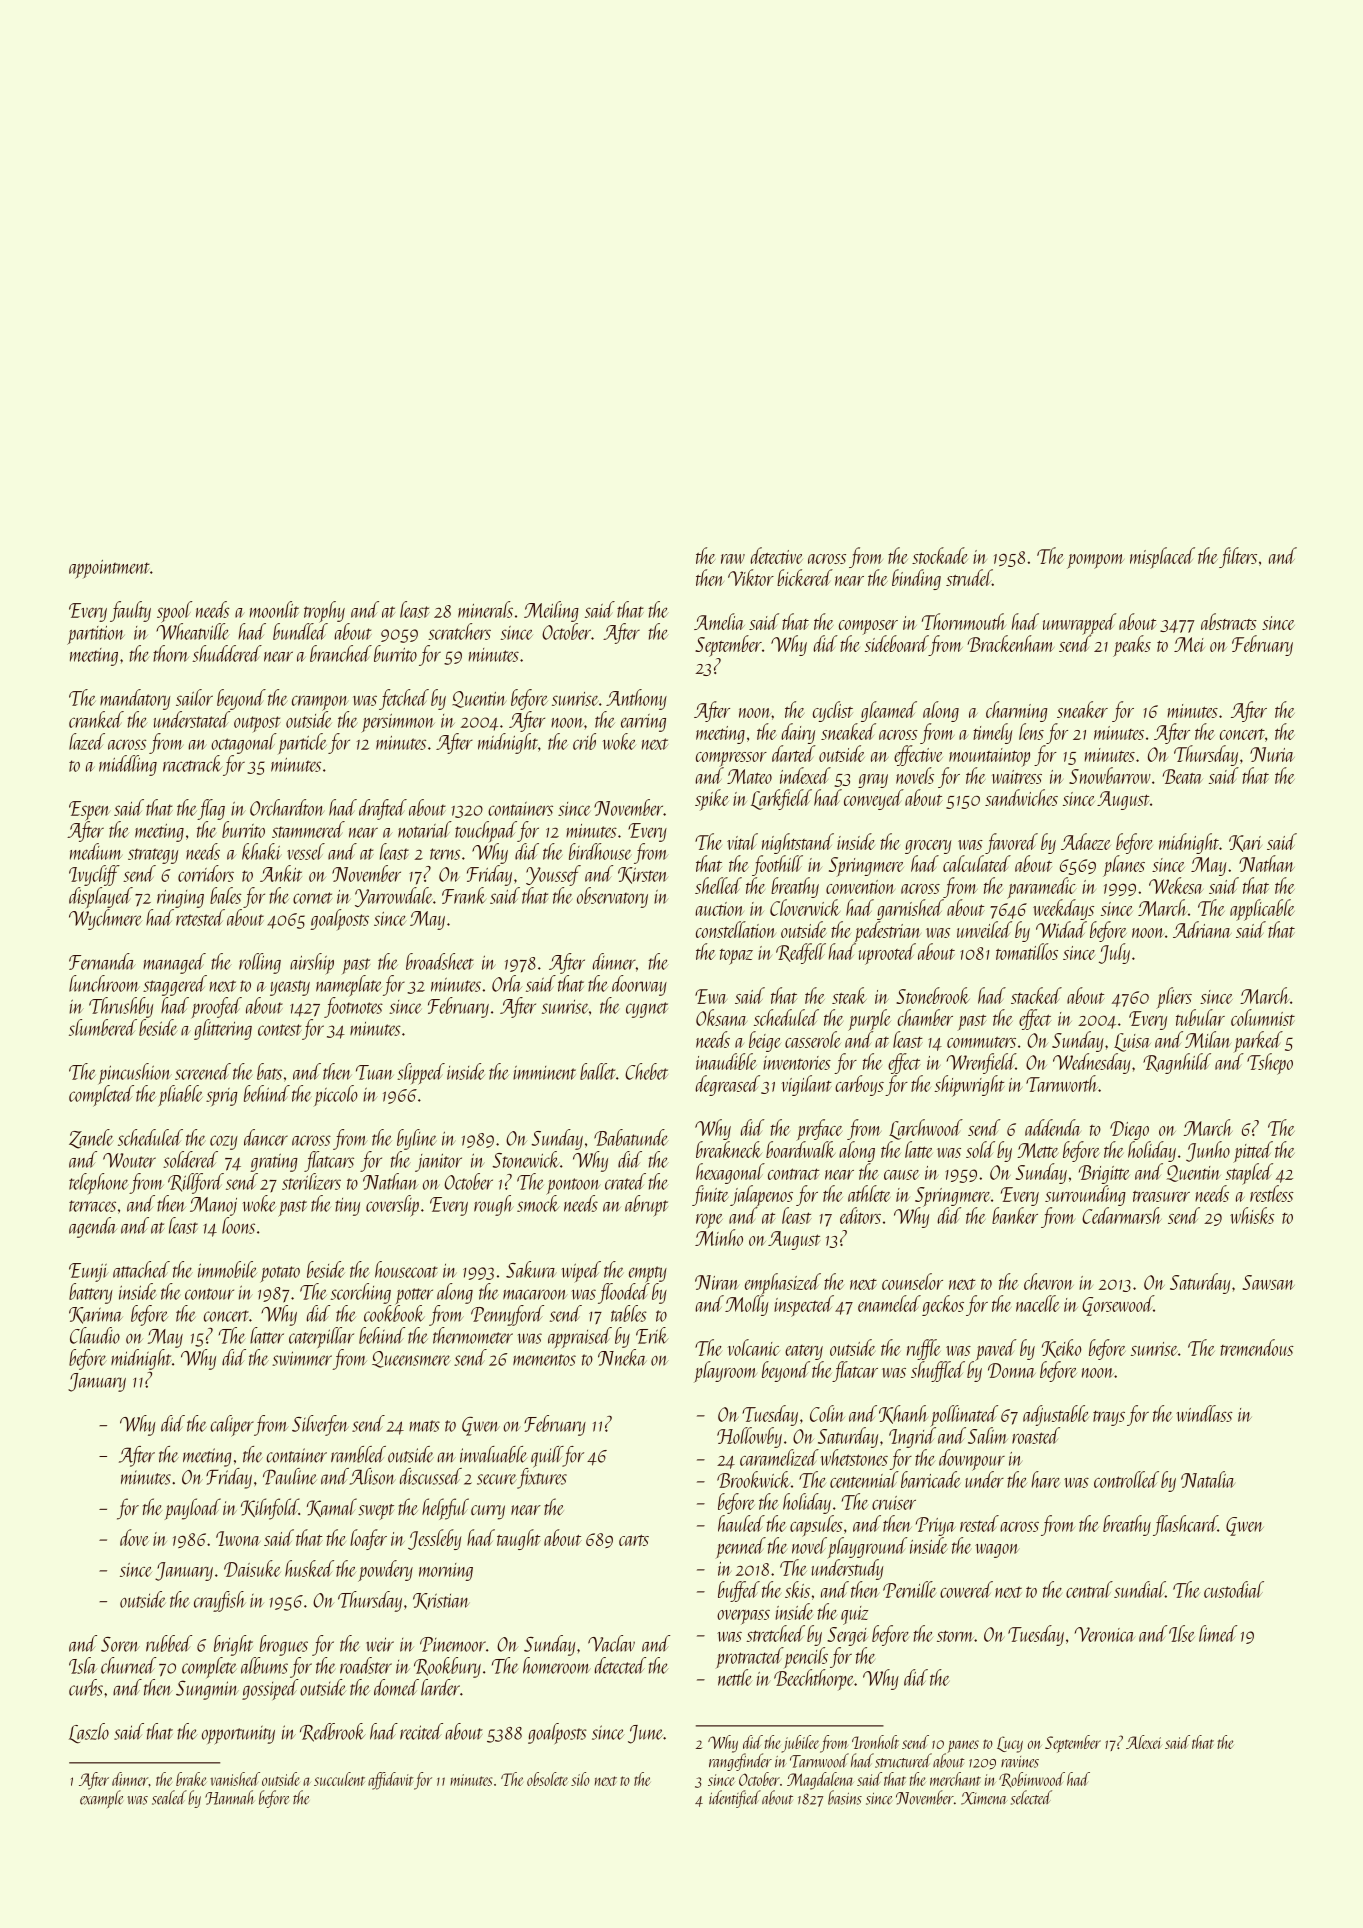  Describe the element at coordinates (845, 1797) in the document. I see `basins` at that location.
